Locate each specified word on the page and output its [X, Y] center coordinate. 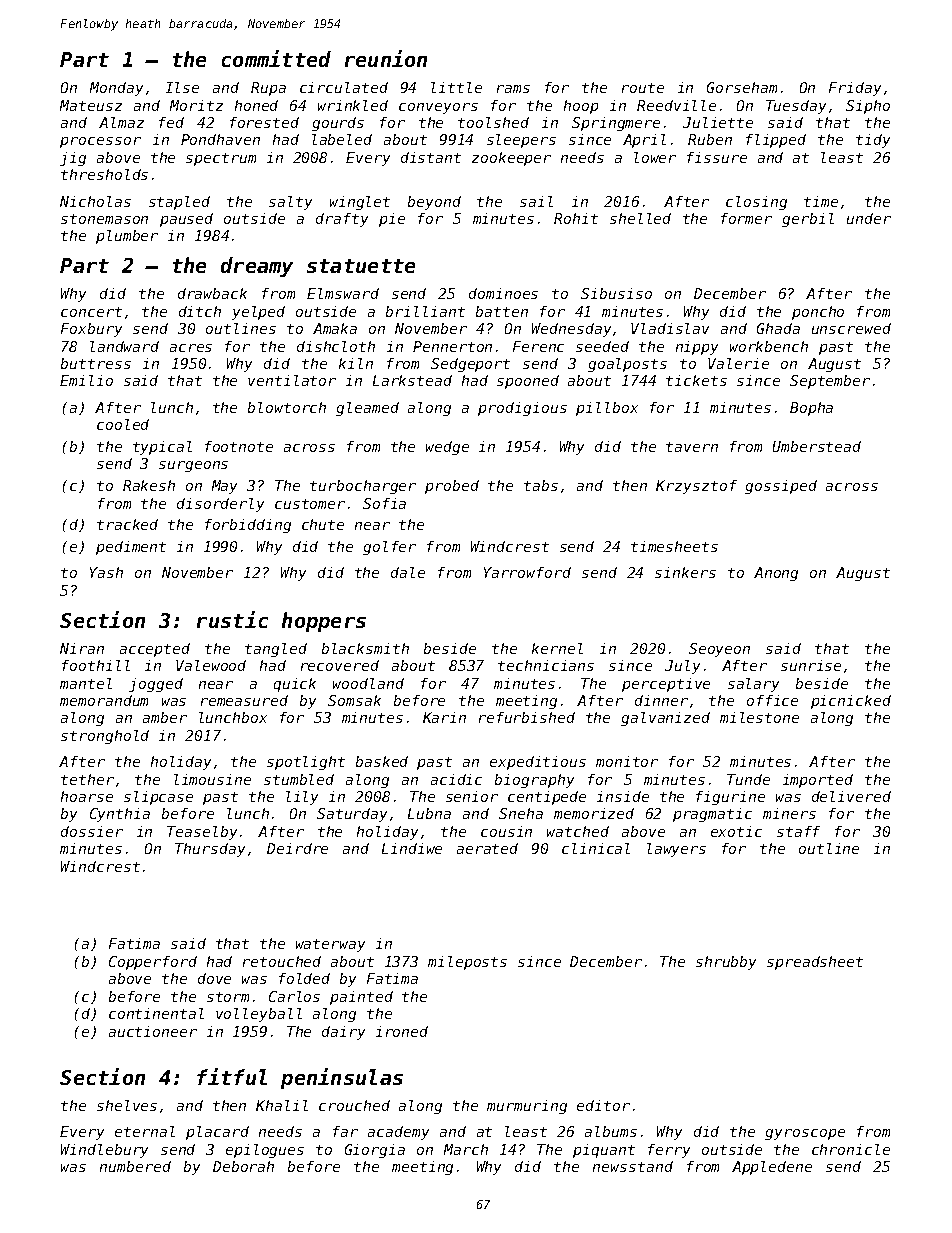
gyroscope [805, 1134]
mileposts [467, 963]
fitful [232, 1076]
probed [452, 487]
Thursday [210, 850]
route [643, 88]
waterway [330, 945]
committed [276, 58]
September [830, 382]
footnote [239, 446]
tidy [873, 141]
